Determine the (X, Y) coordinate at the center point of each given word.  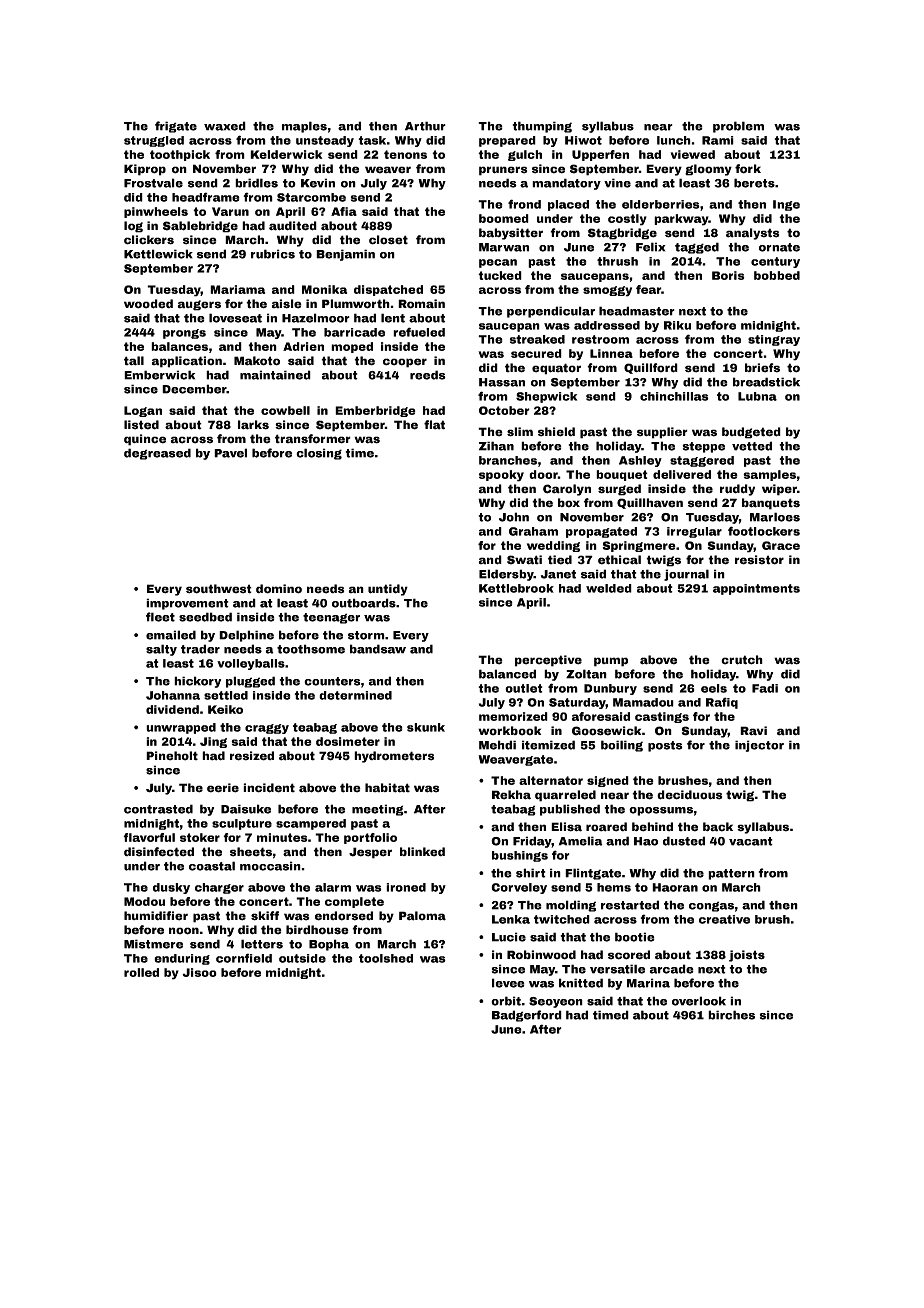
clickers (149, 240)
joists (747, 956)
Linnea (611, 353)
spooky (501, 476)
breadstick (766, 382)
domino (279, 589)
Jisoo (199, 972)
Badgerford (527, 1016)
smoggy (607, 291)
